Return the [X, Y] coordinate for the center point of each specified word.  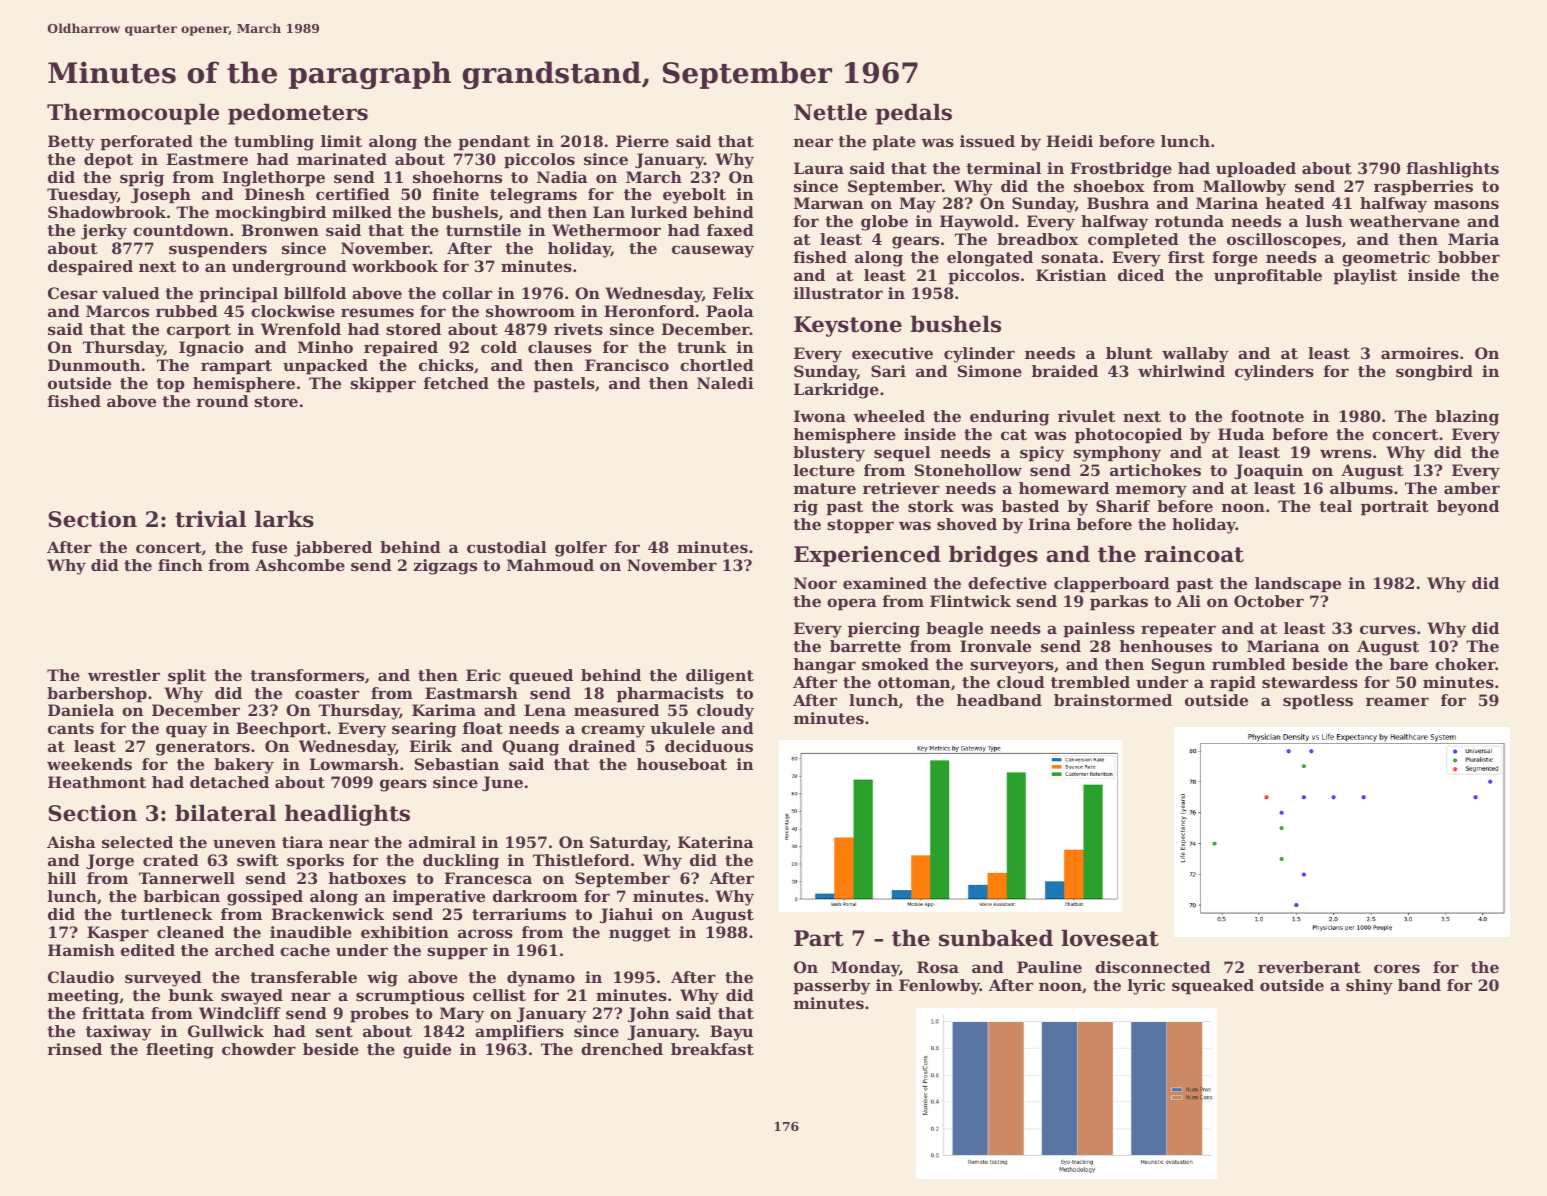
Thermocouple [133, 114]
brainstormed [1113, 700]
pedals [913, 114]
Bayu [731, 1033]
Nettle [830, 112]
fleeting [180, 1051]
